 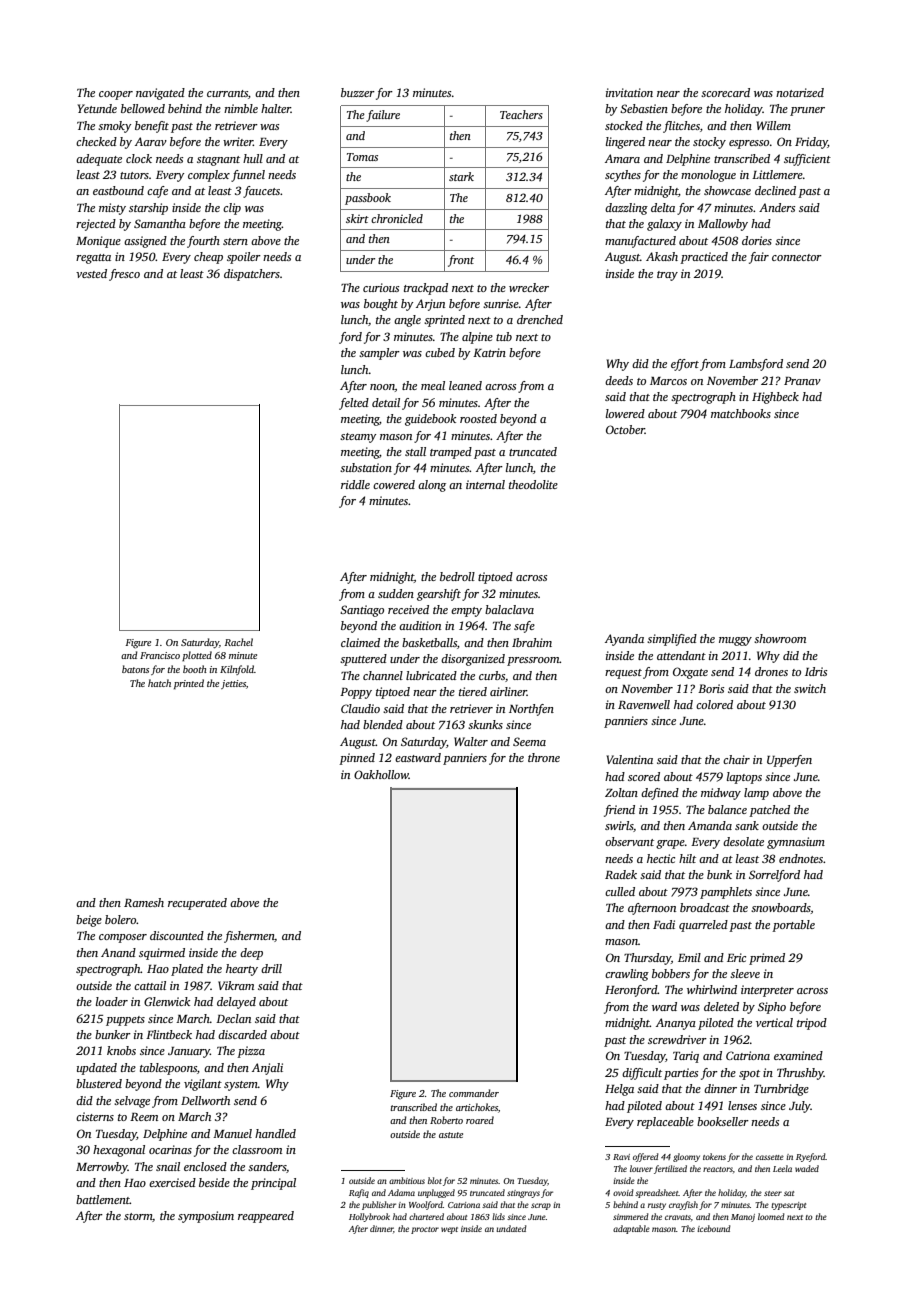 I want to click on steamy, so click(x=358, y=438).
